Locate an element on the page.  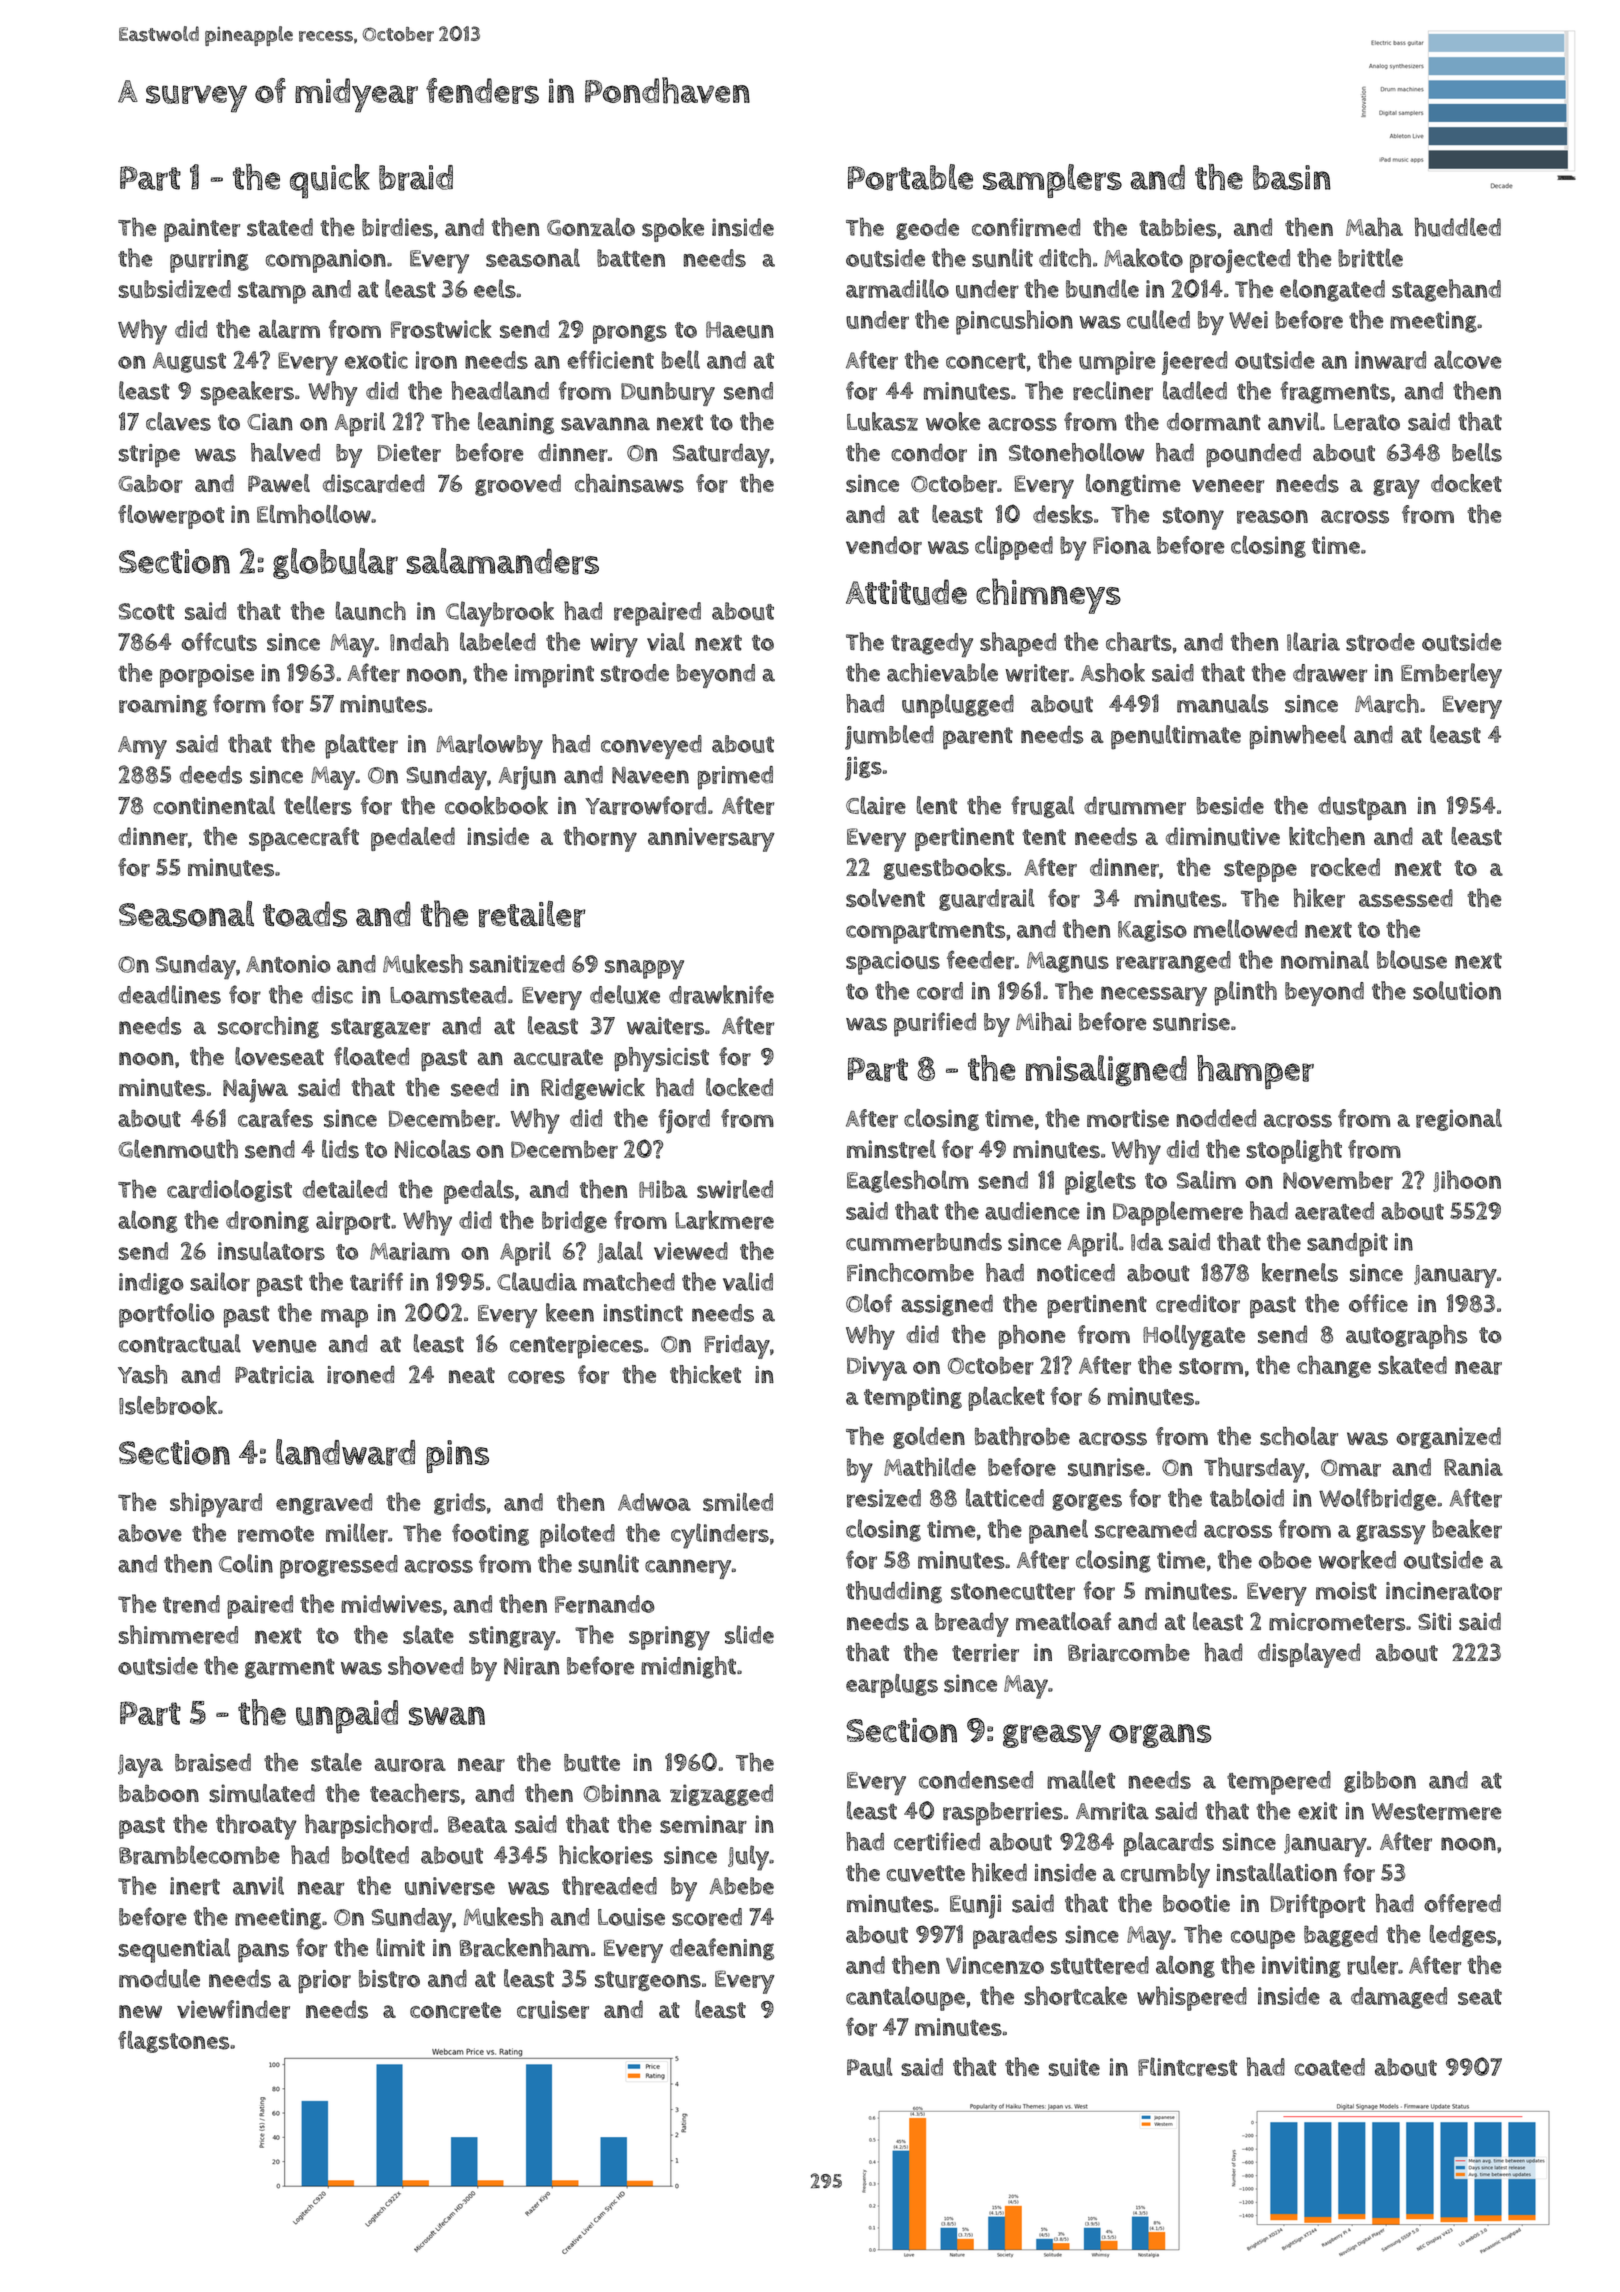
dustpan is located at coordinates (1362, 808).
